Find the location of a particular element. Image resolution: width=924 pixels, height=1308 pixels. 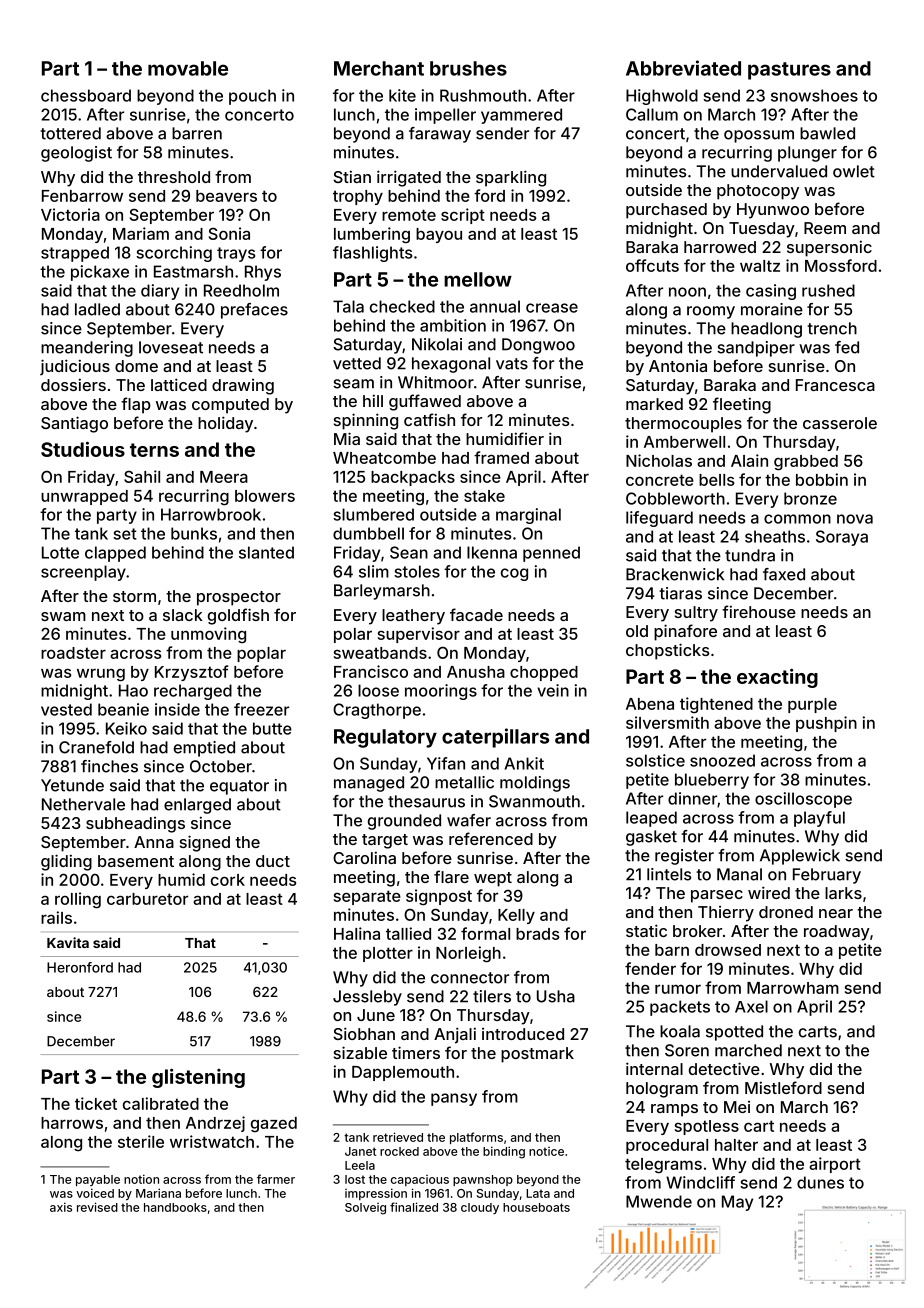

chessboard is located at coordinates (86, 95).
